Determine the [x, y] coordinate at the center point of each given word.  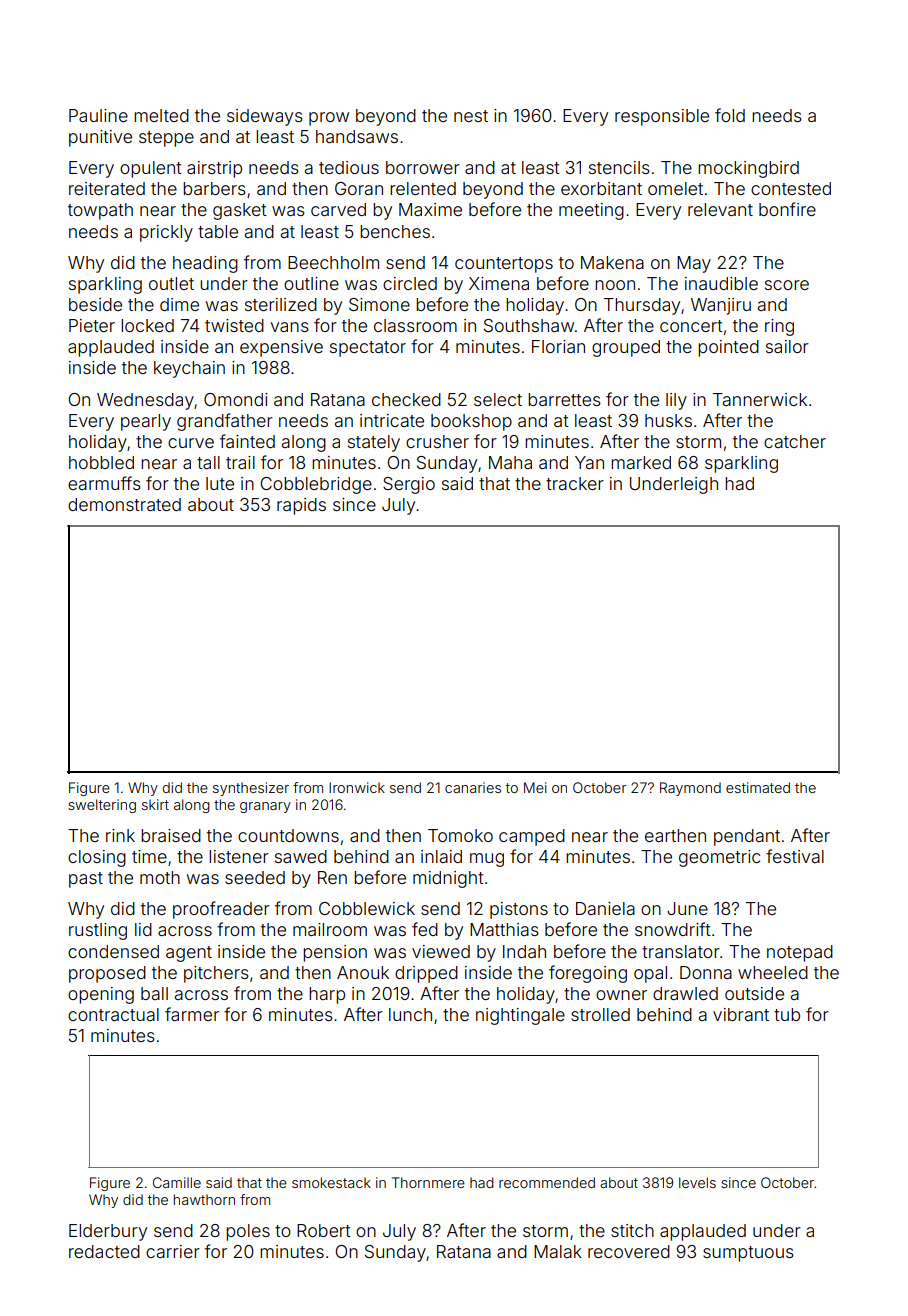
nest [471, 116]
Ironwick [357, 787]
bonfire [787, 209]
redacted [104, 1251]
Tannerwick [760, 399]
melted [161, 115]
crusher [437, 441]
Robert [324, 1230]
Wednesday [145, 401]
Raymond [690, 789]
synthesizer [251, 789]
